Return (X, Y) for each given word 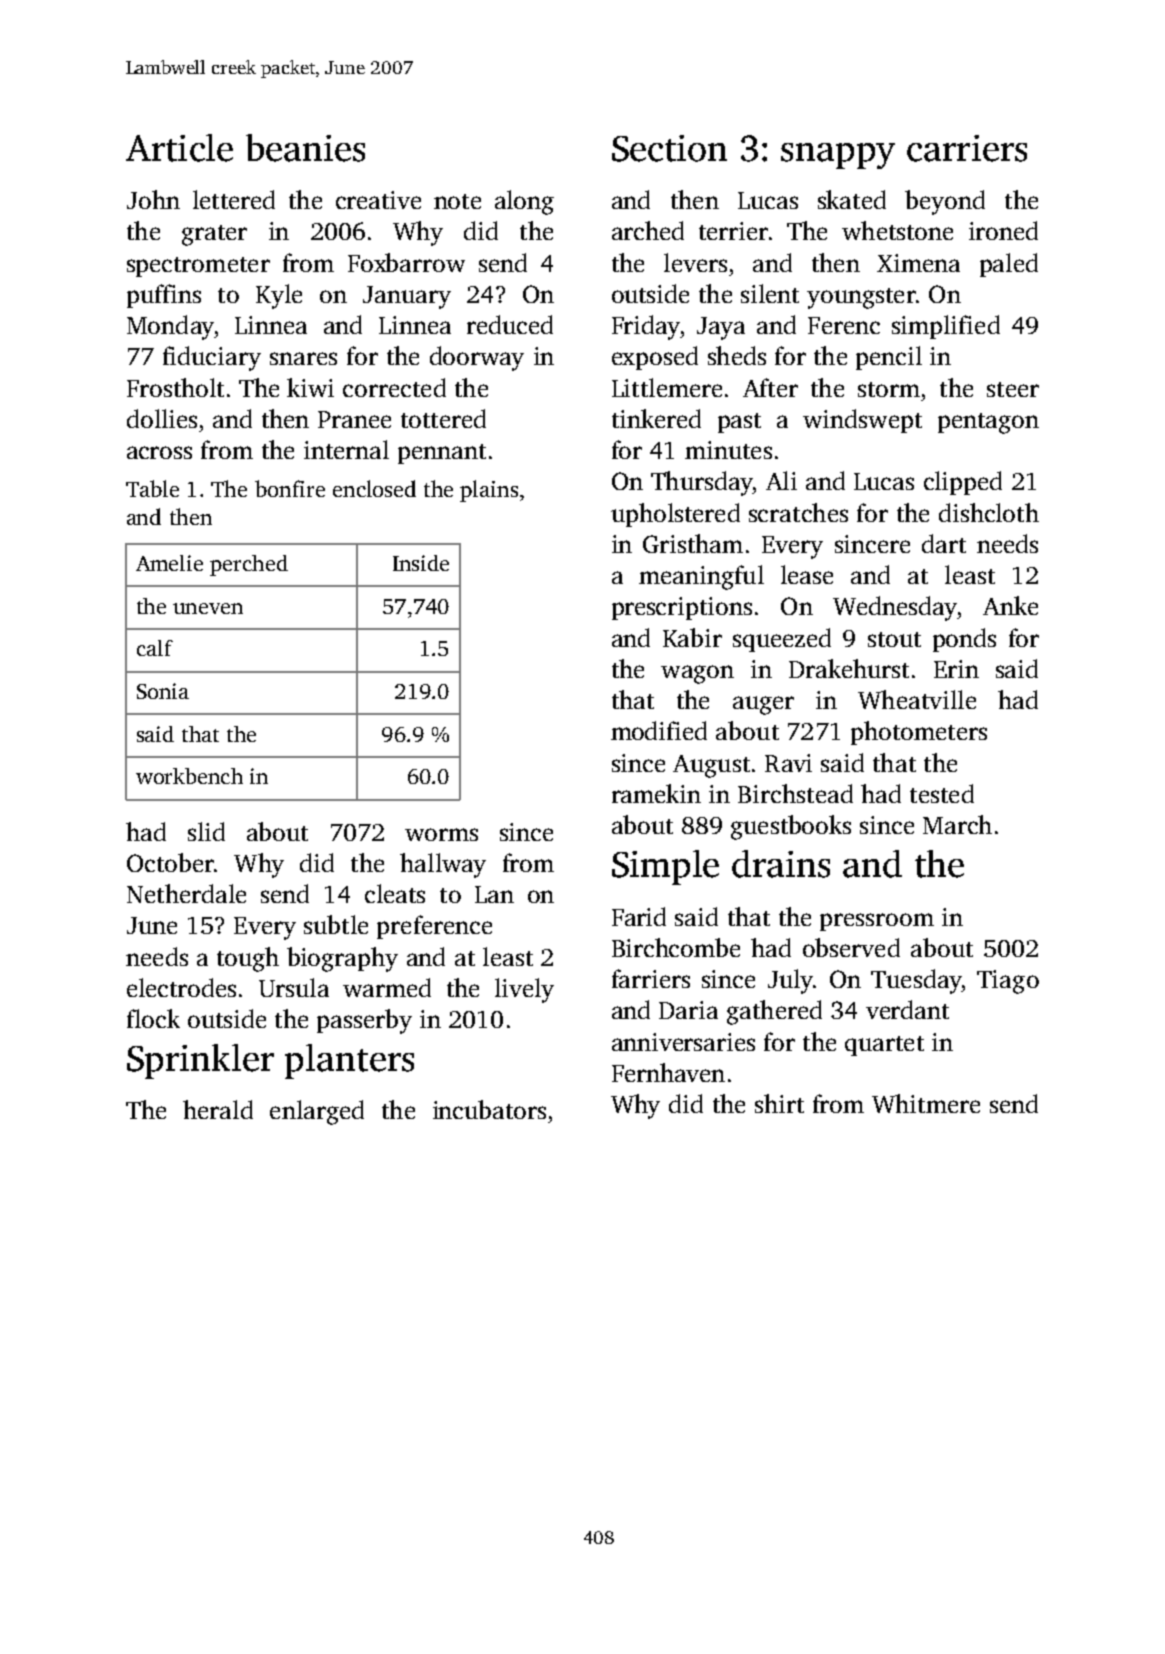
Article (179, 148)
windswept (862, 421)
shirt (779, 1103)
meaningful (701, 577)
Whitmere (926, 1103)
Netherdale (186, 893)
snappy (838, 156)
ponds (964, 640)
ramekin (656, 793)
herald (218, 1109)
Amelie (169, 563)
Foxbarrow (406, 262)
